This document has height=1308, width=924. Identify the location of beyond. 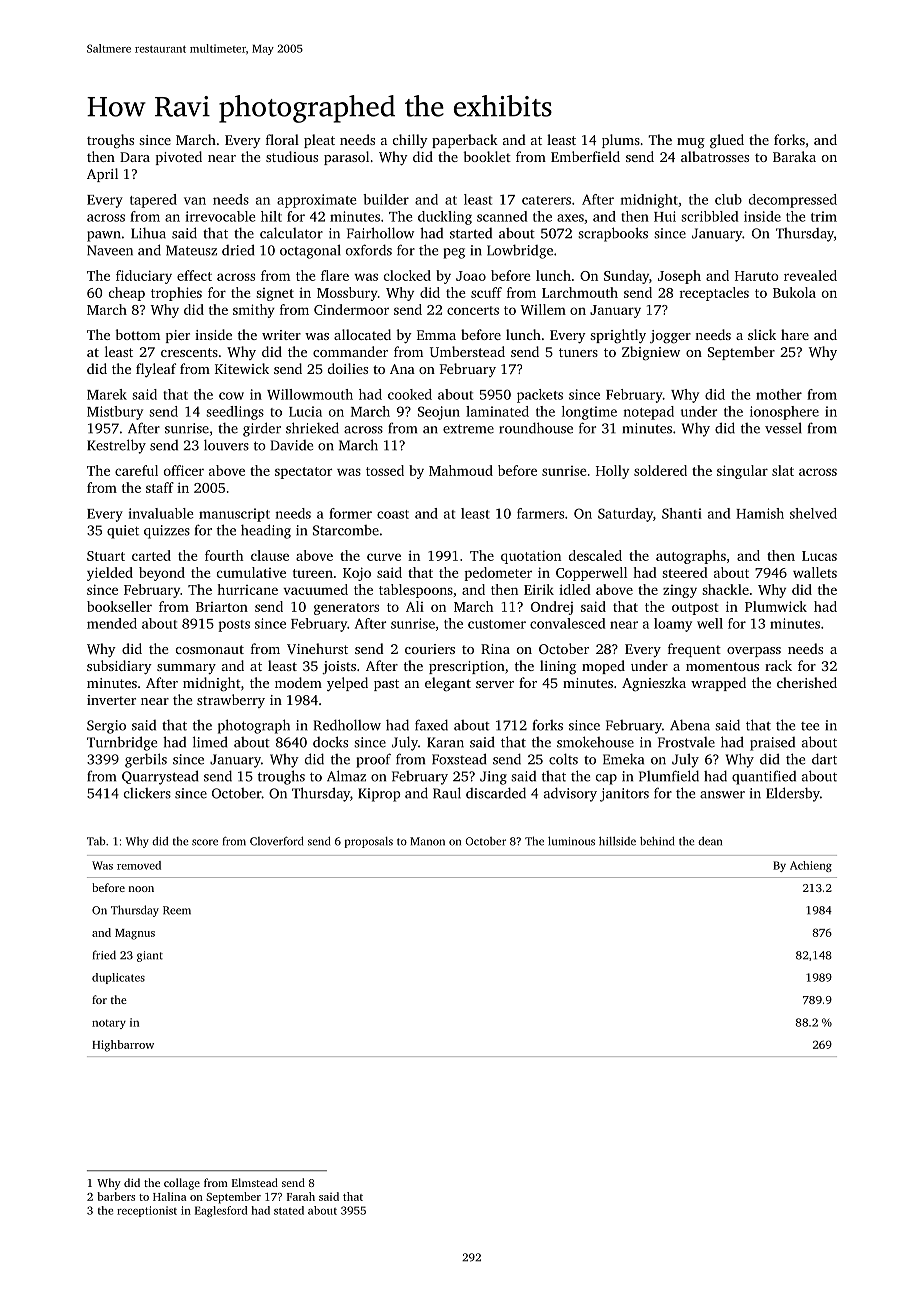
(162, 574).
